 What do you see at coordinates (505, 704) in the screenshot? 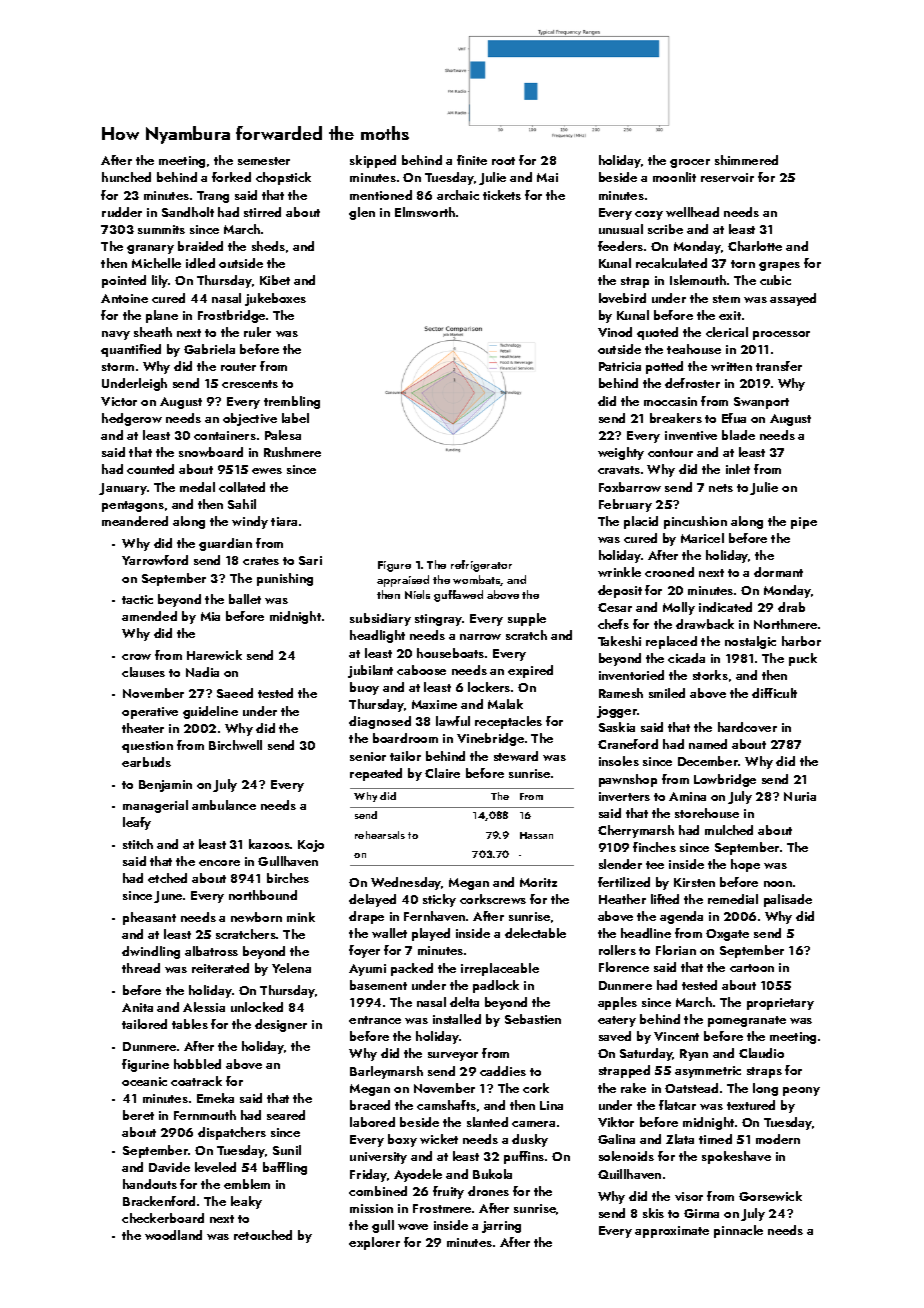
I see `Malak` at bounding box center [505, 704].
